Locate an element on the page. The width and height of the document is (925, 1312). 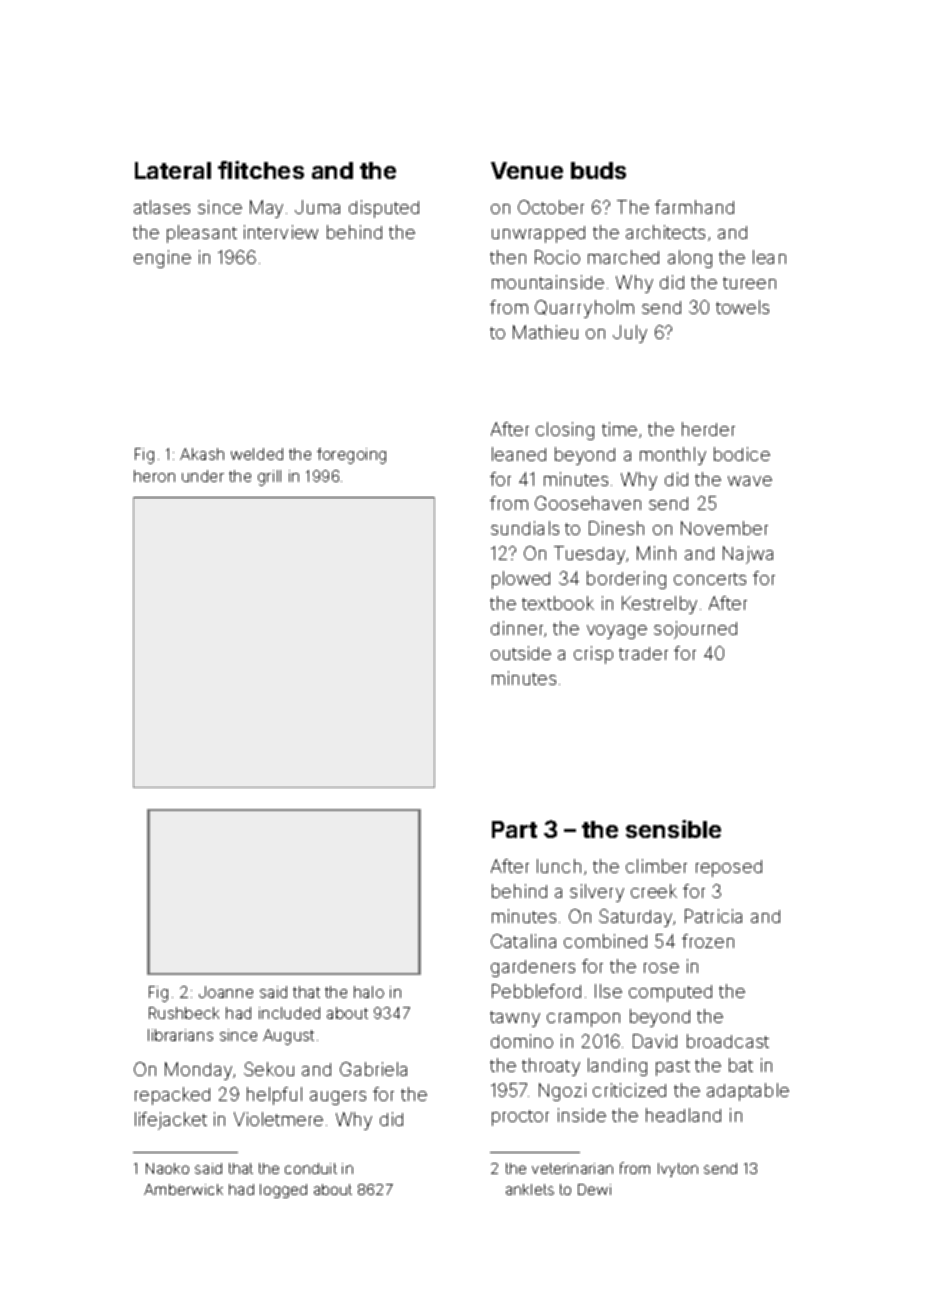
Lateral is located at coordinates (173, 170).
